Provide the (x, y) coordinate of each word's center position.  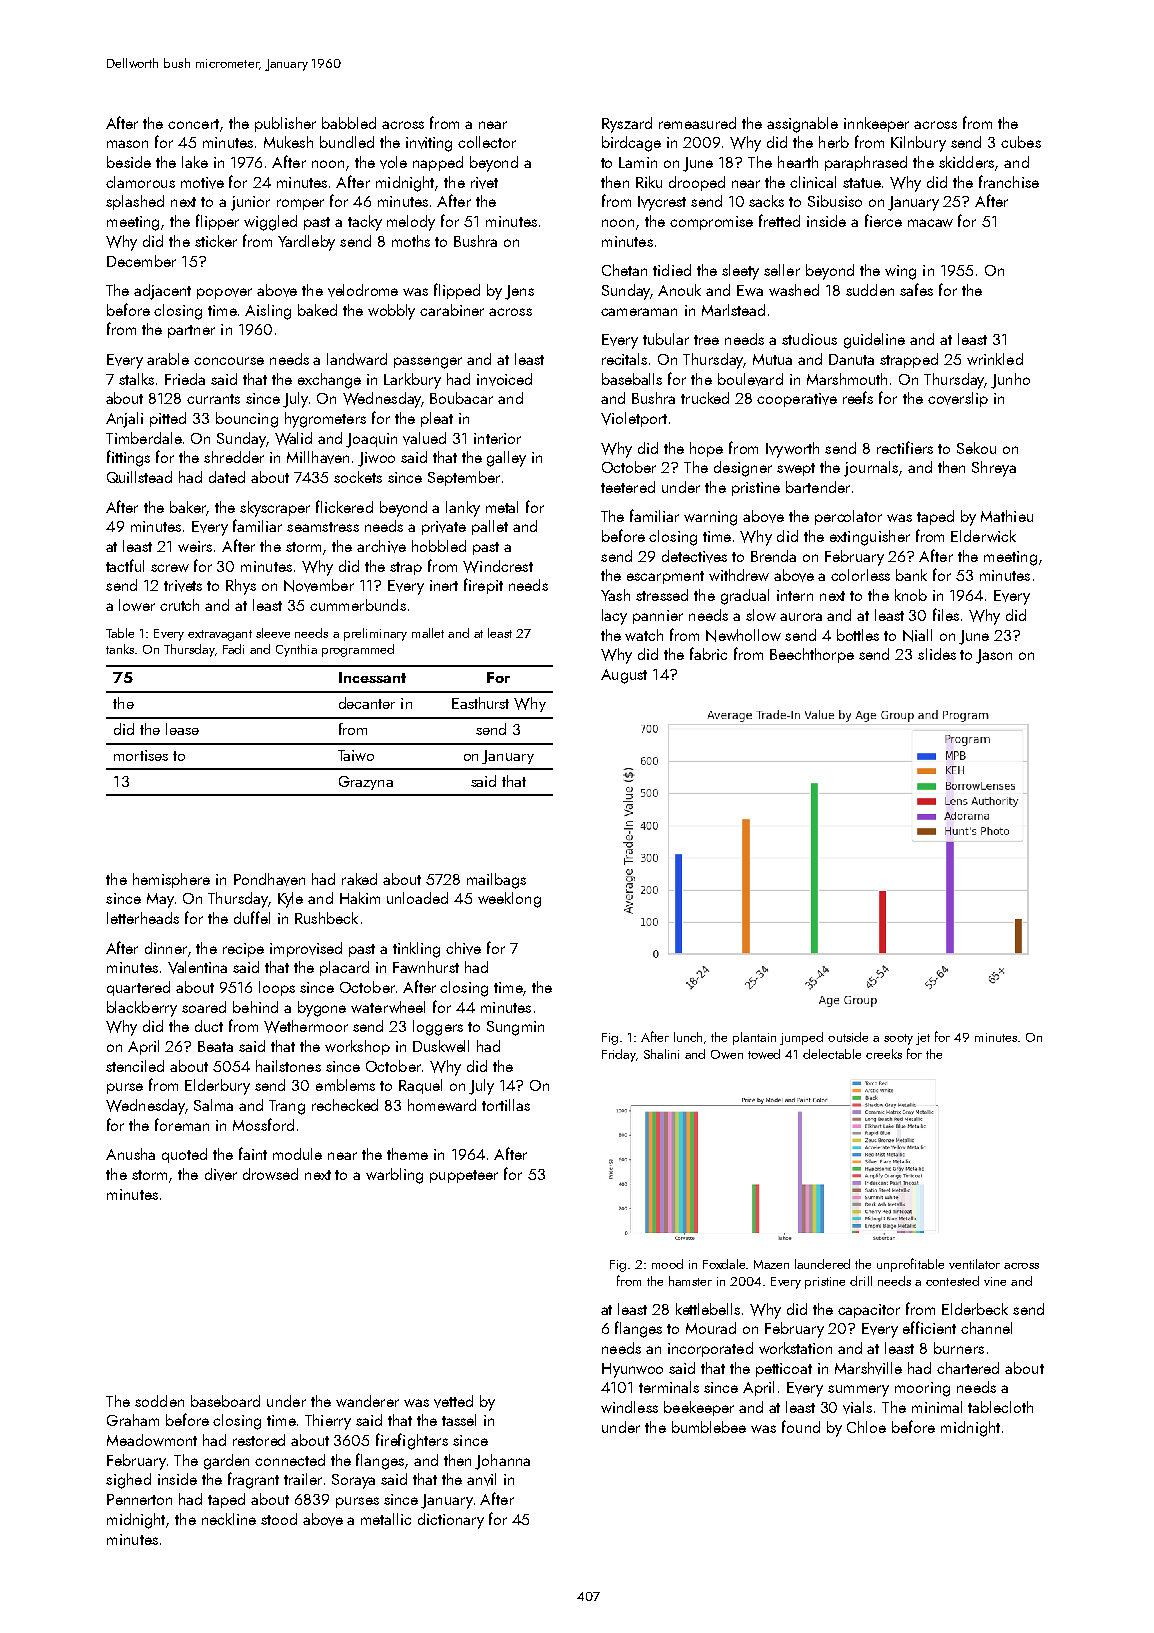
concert (193, 124)
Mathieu (1007, 516)
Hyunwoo (632, 1370)
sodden (159, 1401)
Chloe (866, 1427)
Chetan (624, 270)
